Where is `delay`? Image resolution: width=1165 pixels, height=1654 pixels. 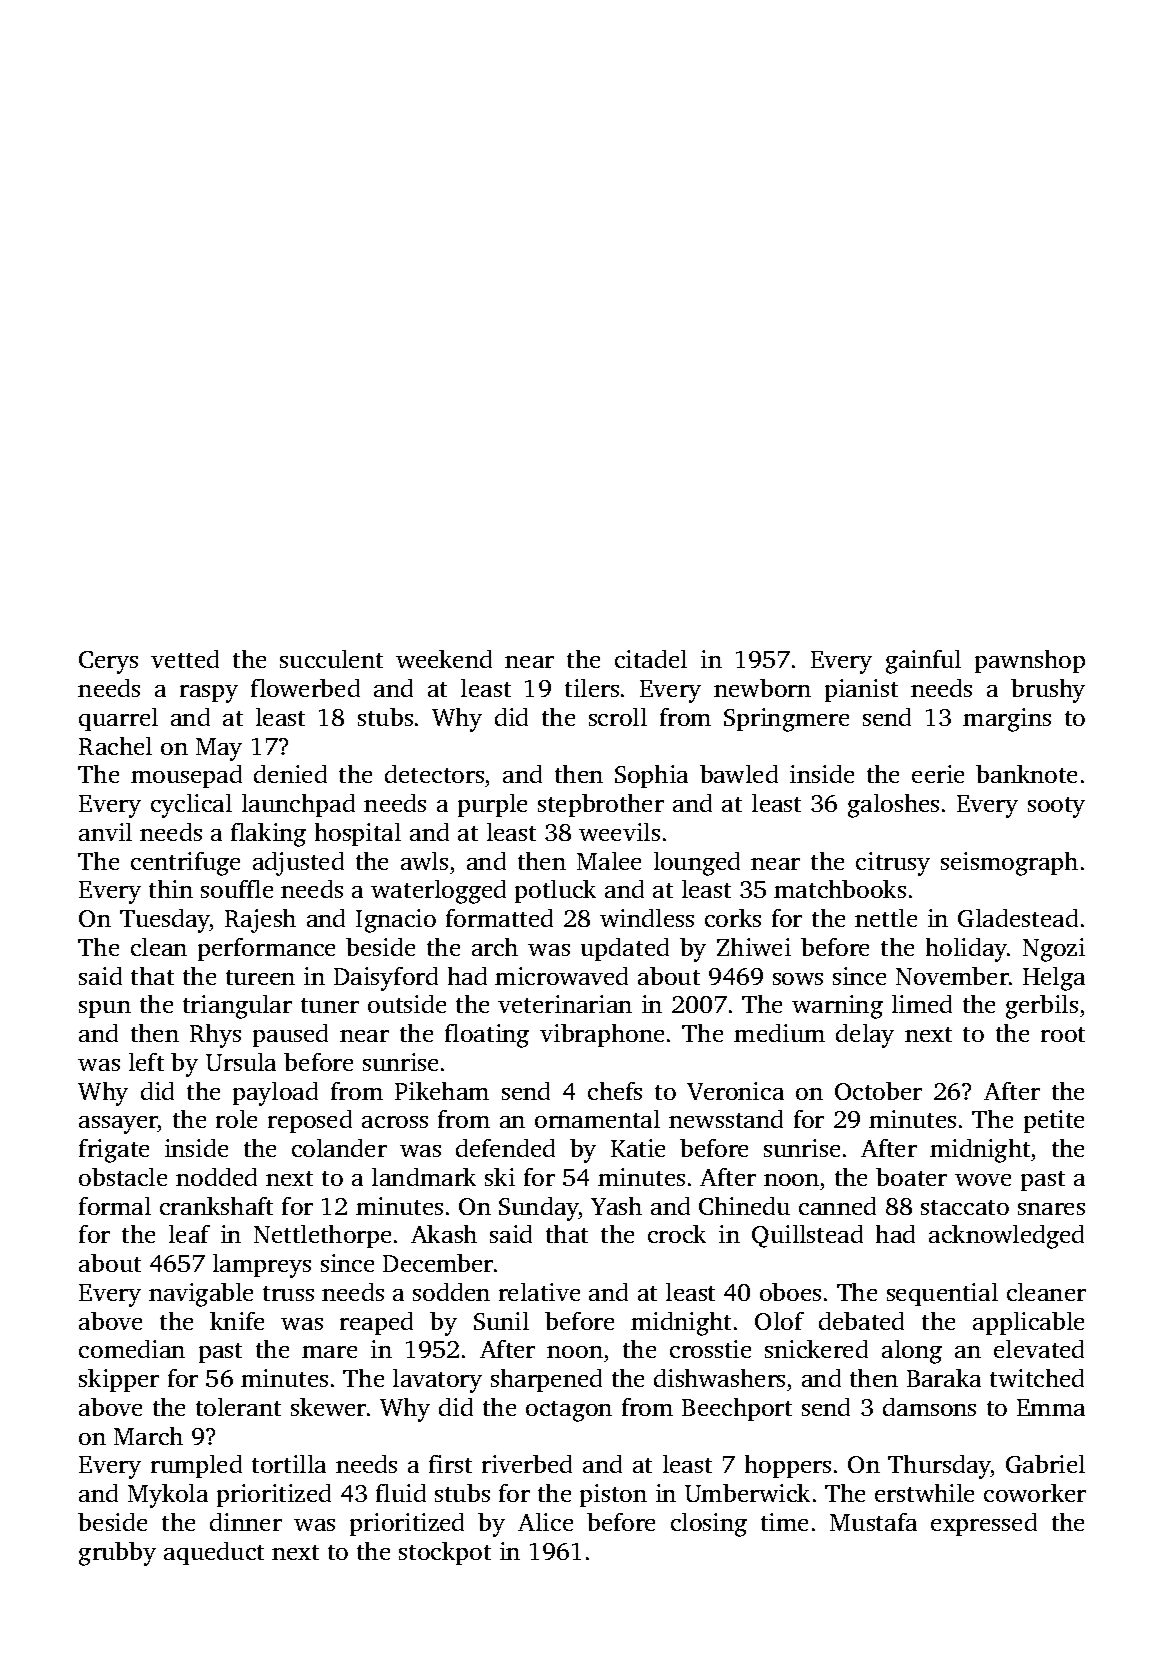 delay is located at coordinates (865, 1036).
